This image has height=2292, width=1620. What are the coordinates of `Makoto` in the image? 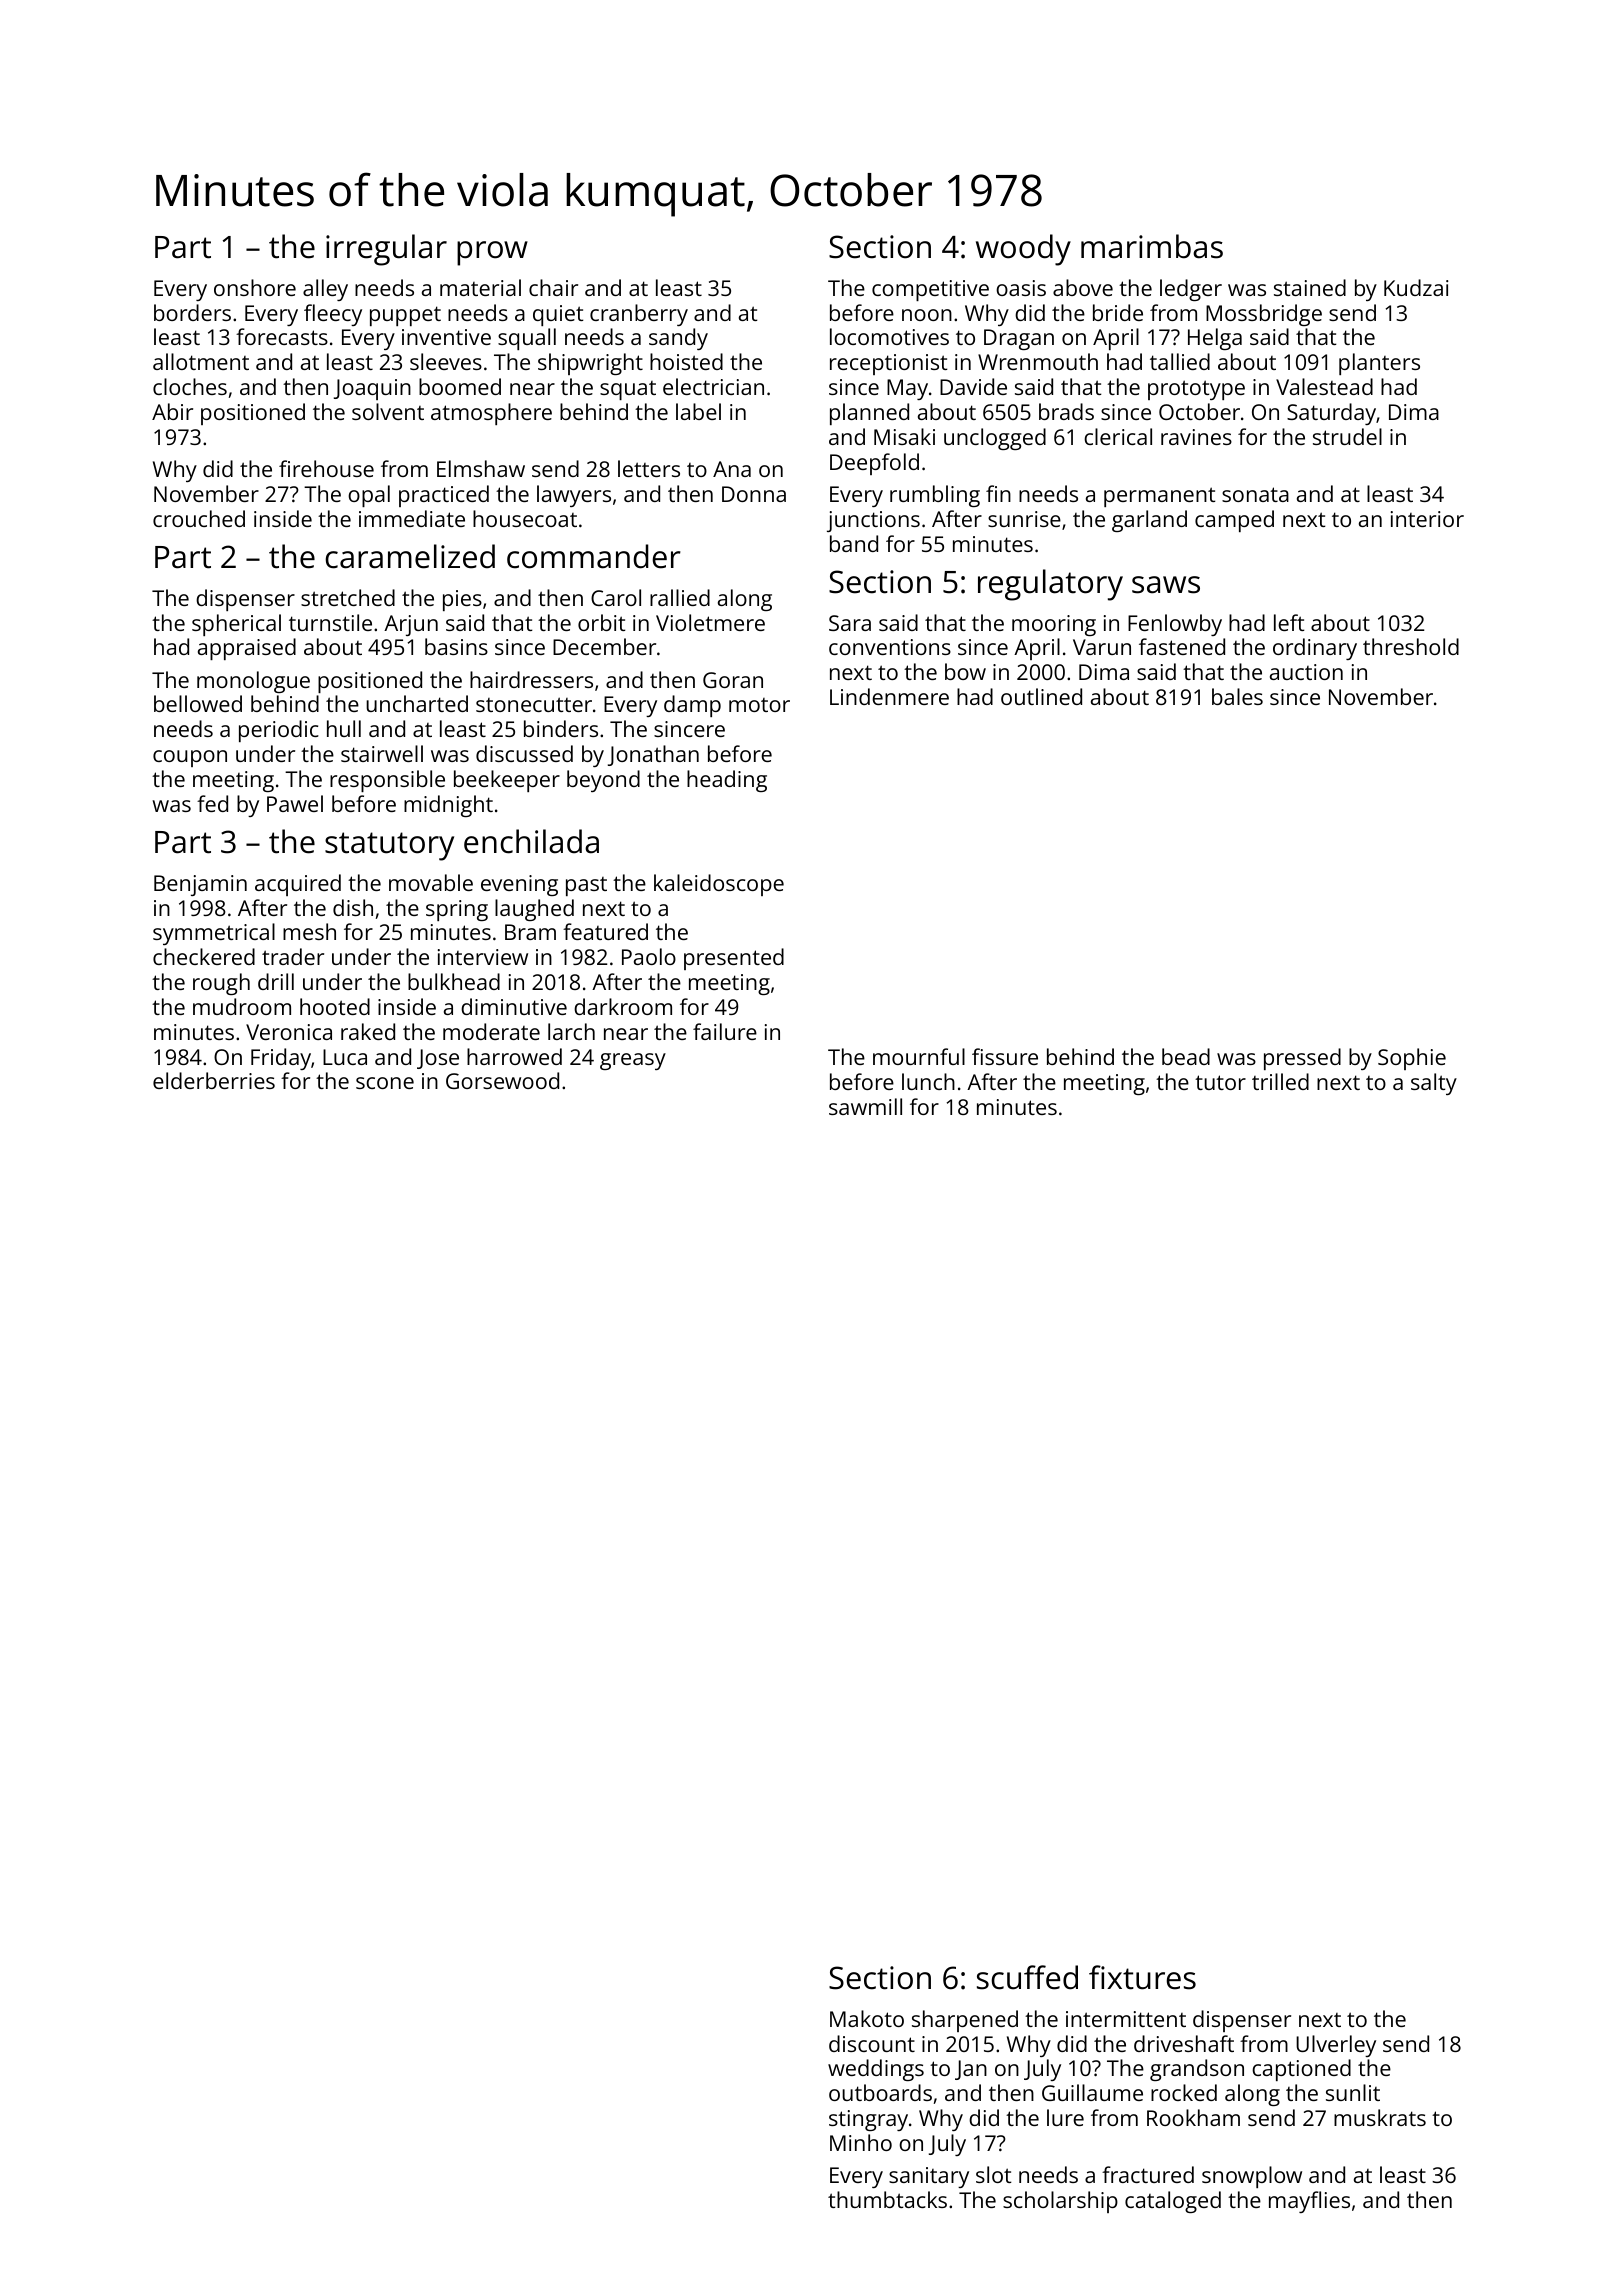 It's located at (867, 2018).
